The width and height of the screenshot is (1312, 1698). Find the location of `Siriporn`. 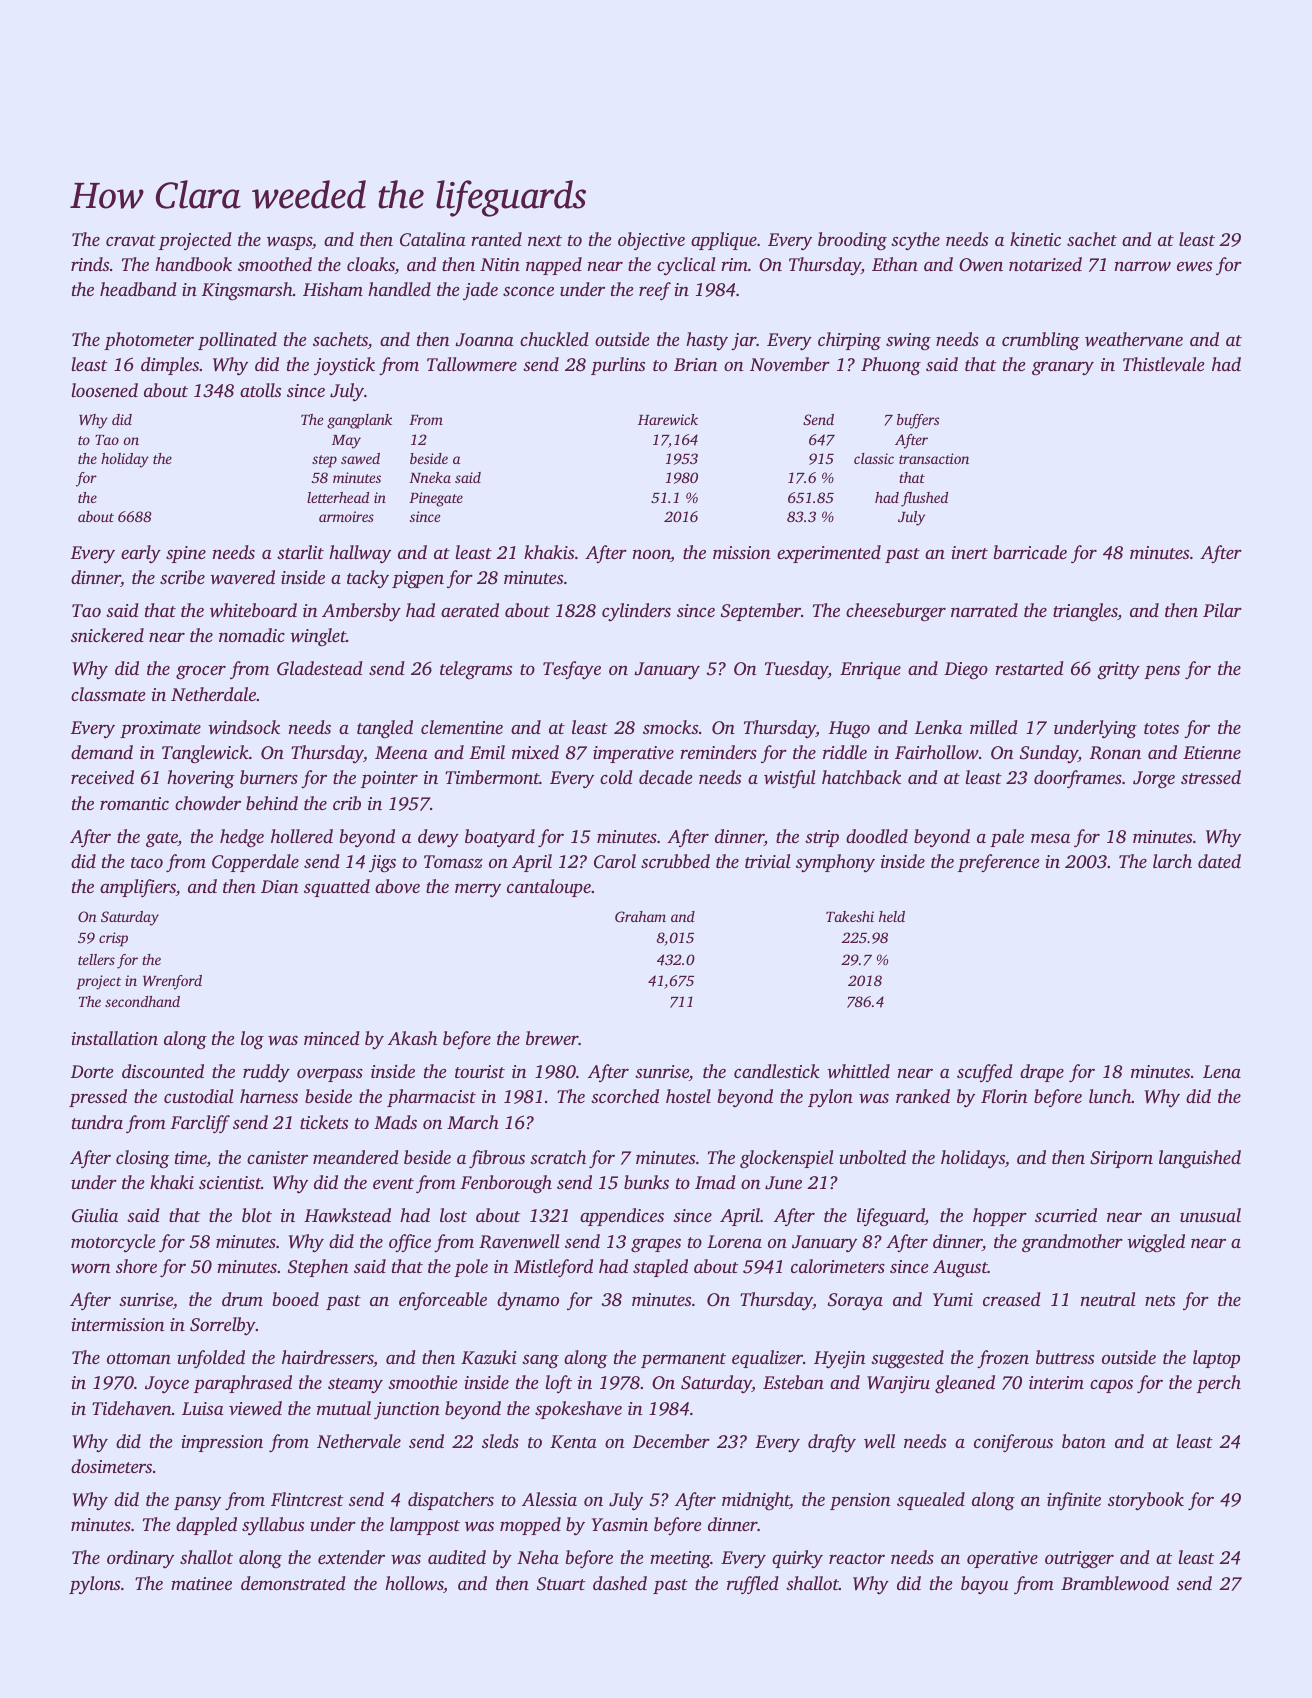

Siriporn is located at coordinates (1121, 1159).
